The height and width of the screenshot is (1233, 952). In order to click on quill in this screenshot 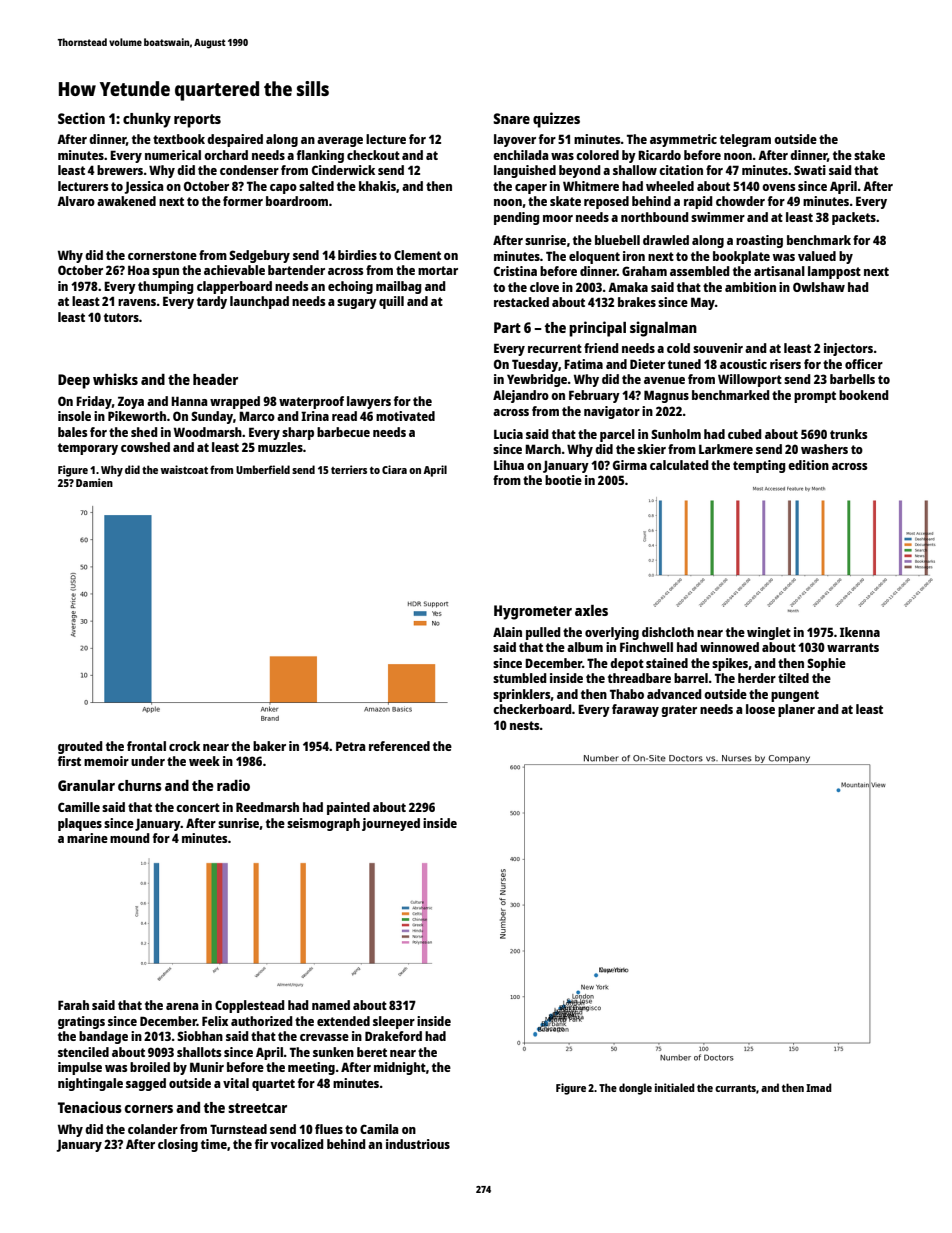, I will do `click(391, 302)`.
